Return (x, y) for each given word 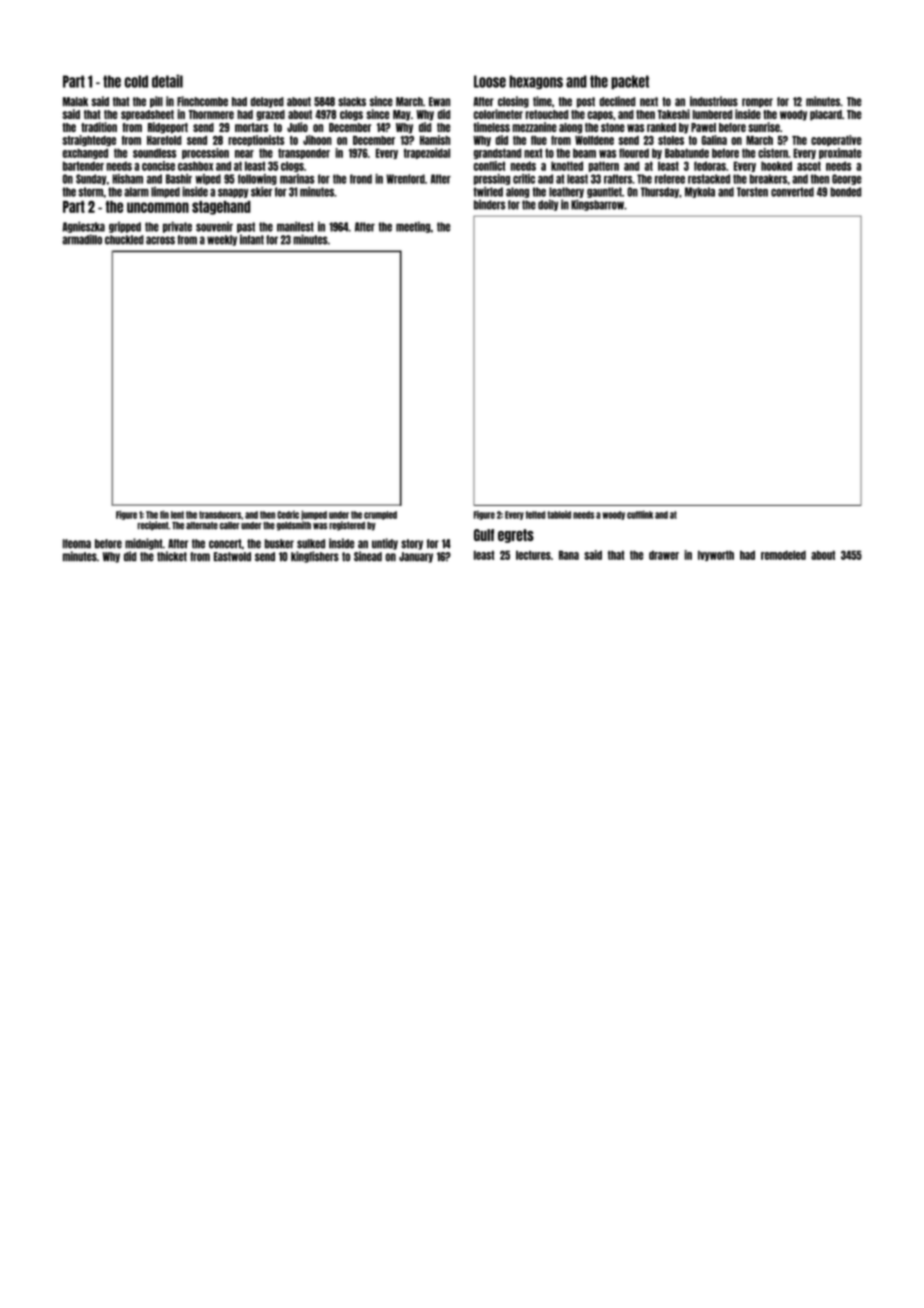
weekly (222, 240)
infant (252, 239)
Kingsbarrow (597, 205)
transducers (220, 515)
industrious (714, 101)
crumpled (380, 515)
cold (136, 81)
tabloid (559, 515)
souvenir (214, 227)
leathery (566, 192)
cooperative (836, 140)
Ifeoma (77, 544)
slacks (352, 102)
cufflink (640, 514)
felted (535, 515)
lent (177, 515)
